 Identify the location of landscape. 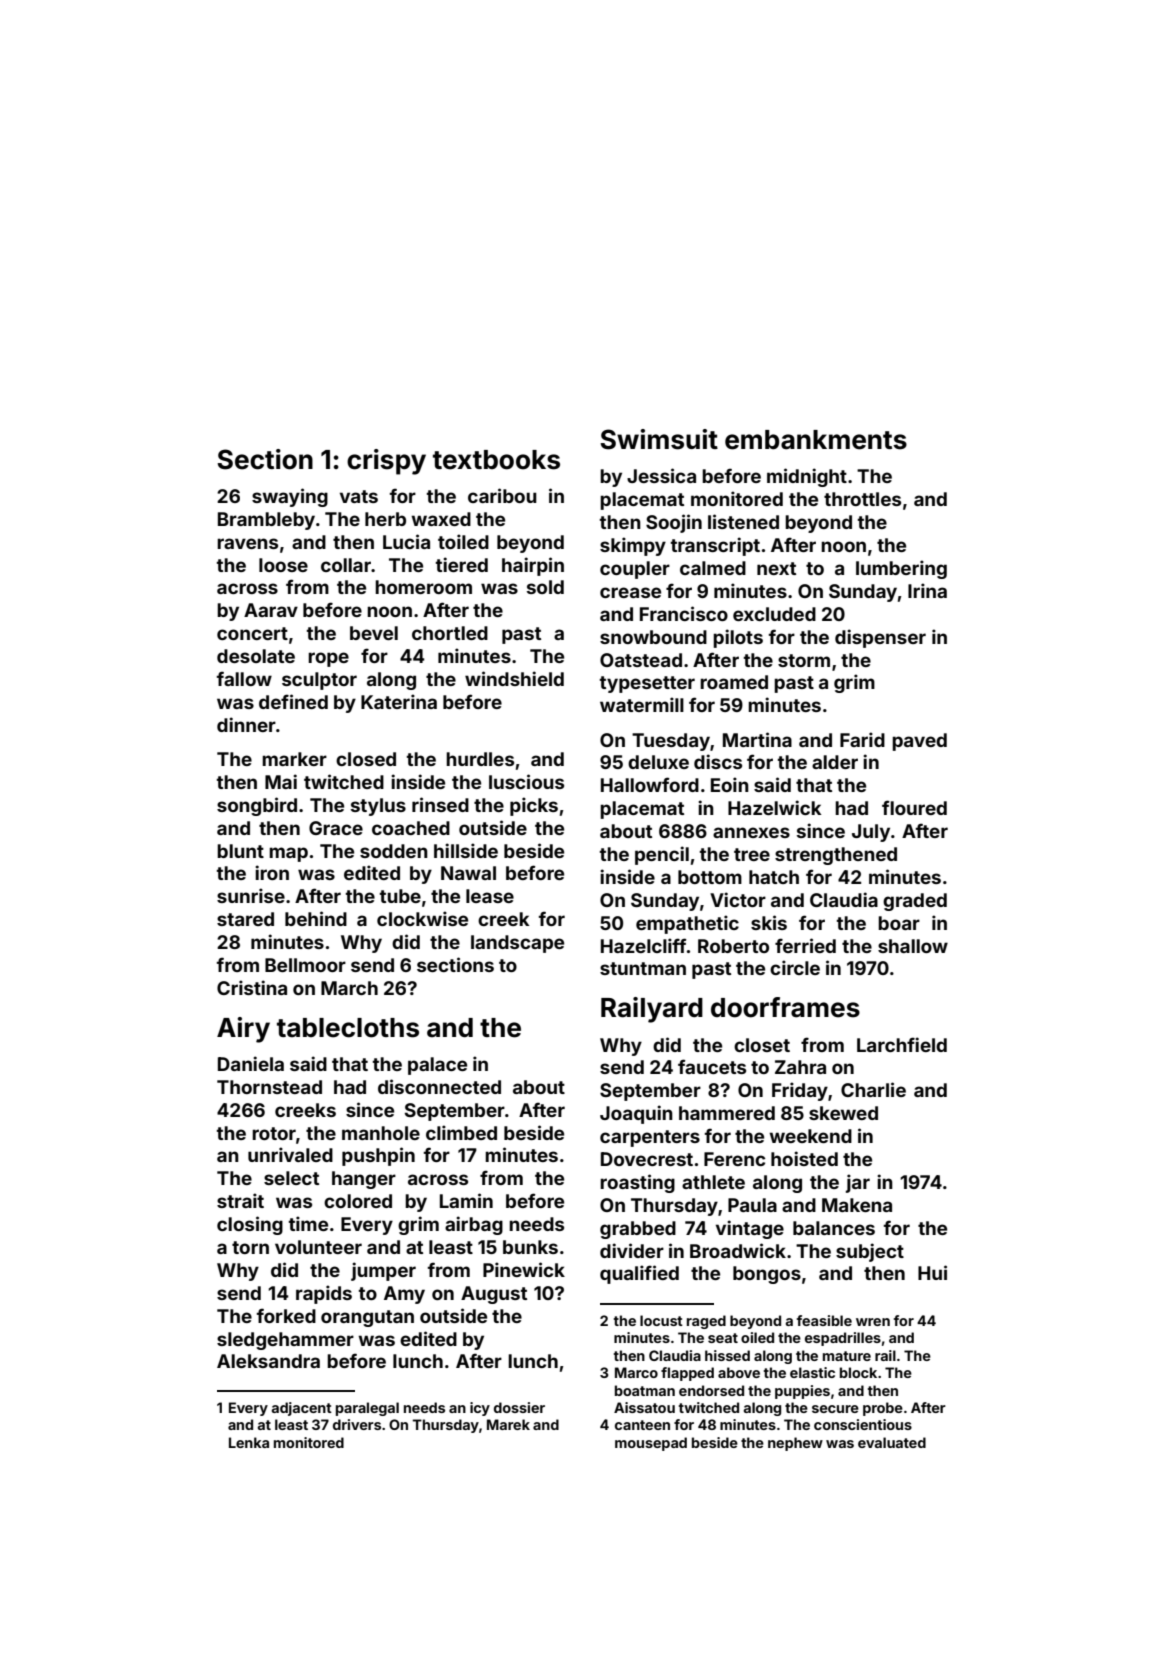
(517, 944).
